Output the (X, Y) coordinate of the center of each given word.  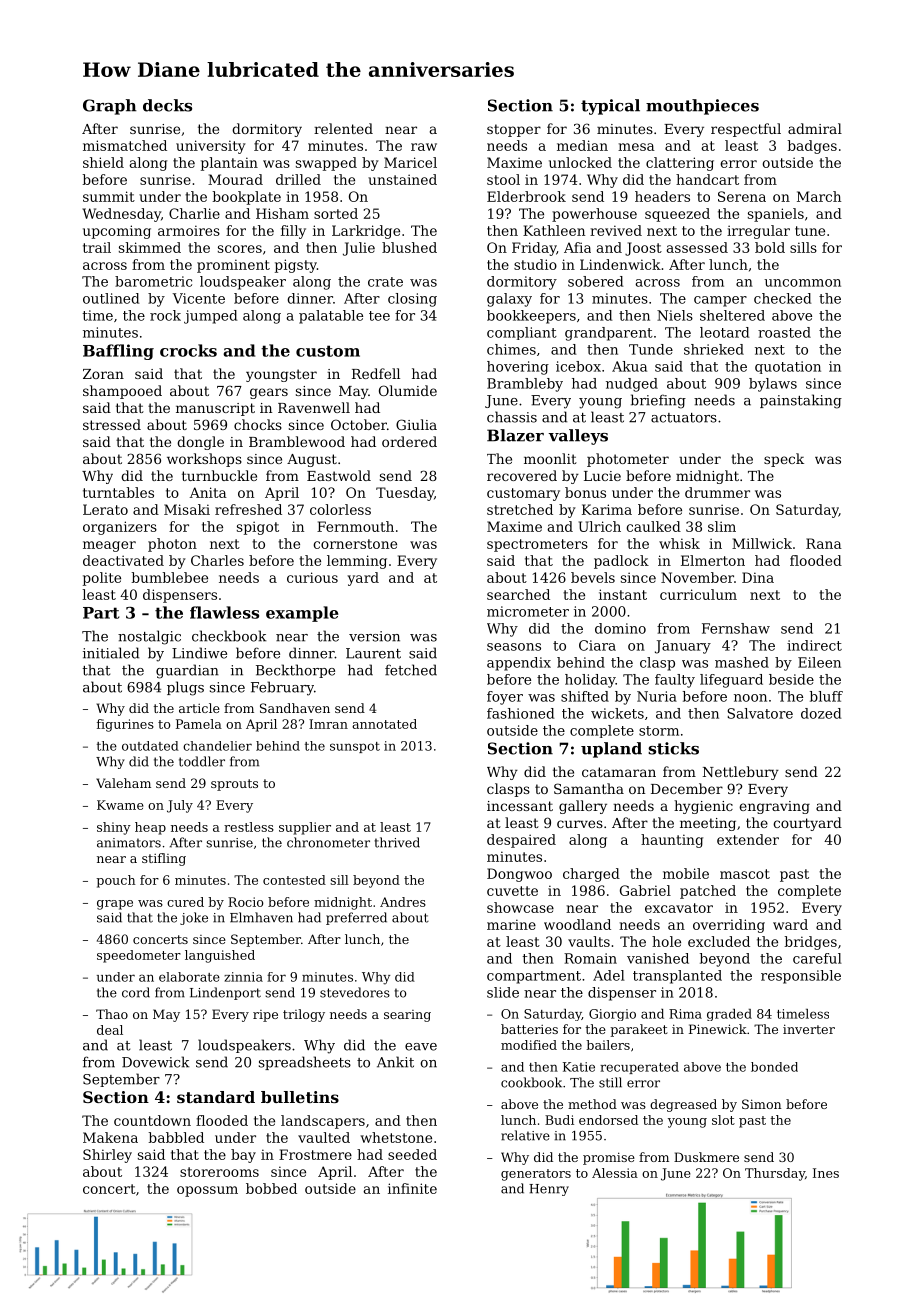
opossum (207, 1191)
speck (784, 460)
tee (379, 316)
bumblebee (170, 577)
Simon (761, 1104)
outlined (111, 298)
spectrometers (537, 545)
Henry (549, 1190)
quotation (788, 367)
